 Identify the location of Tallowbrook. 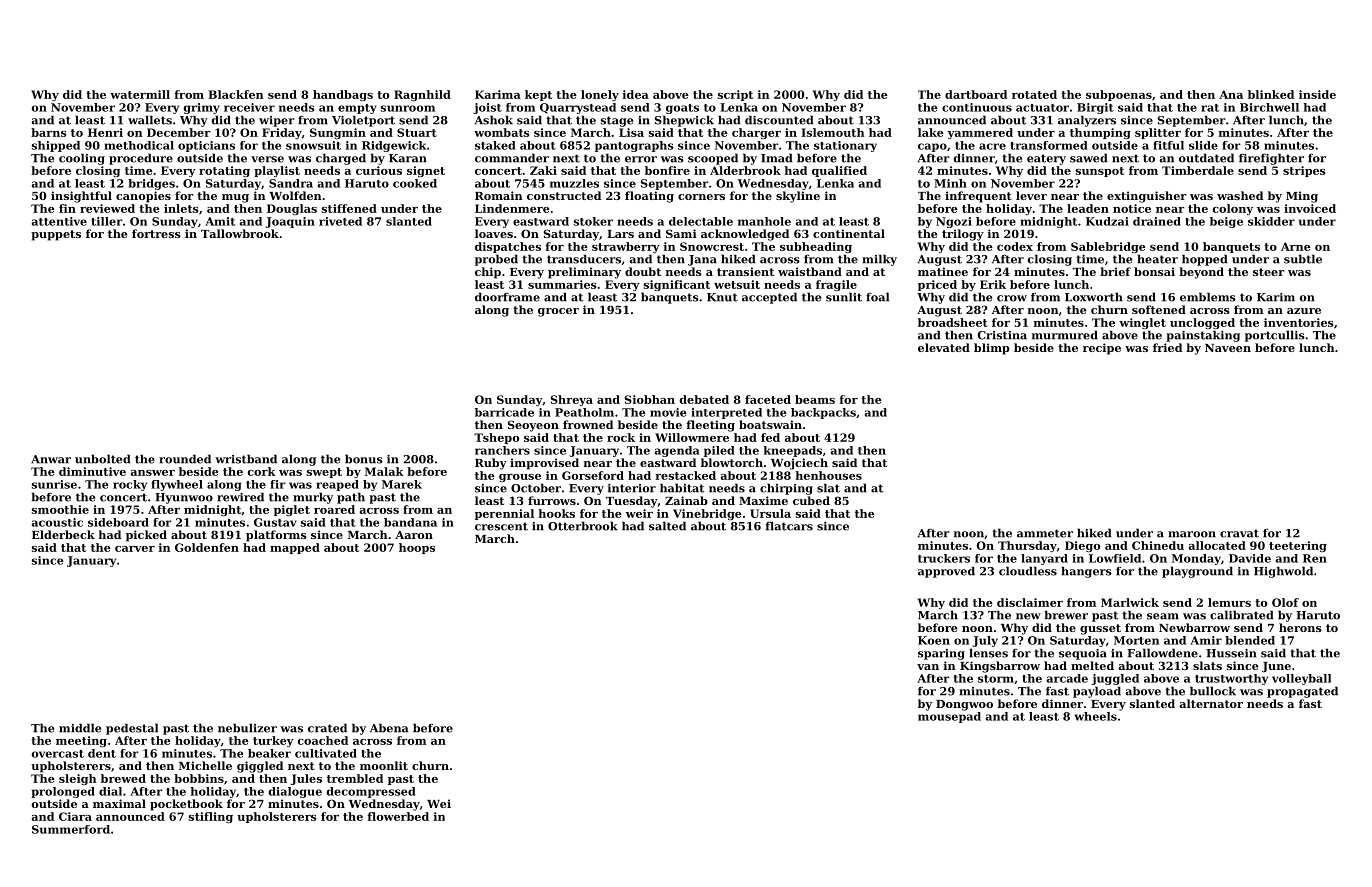
(240, 233).
